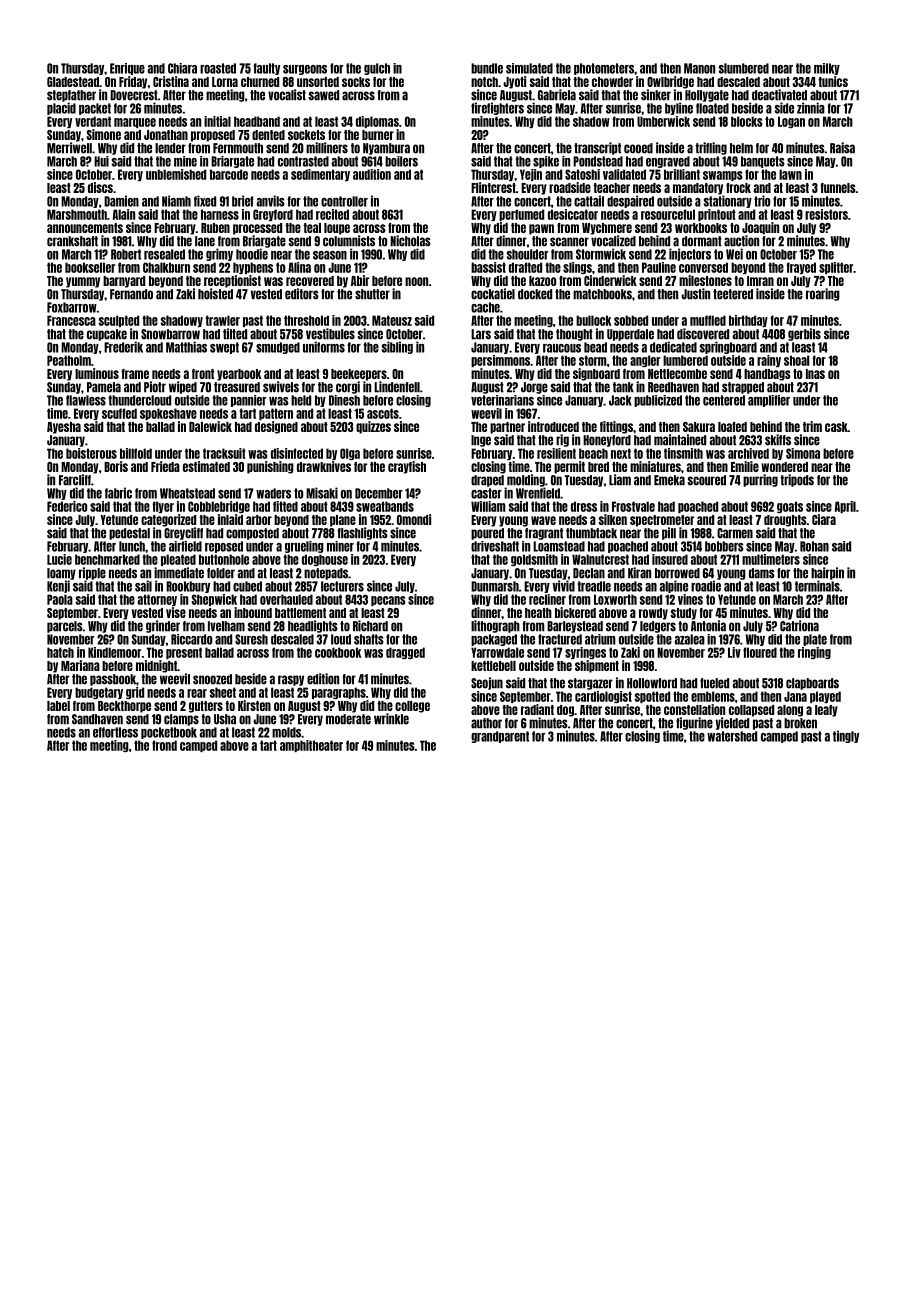 This document has height=1316, width=908. What do you see at coordinates (481, 334) in the document?
I see `Lars` at bounding box center [481, 334].
